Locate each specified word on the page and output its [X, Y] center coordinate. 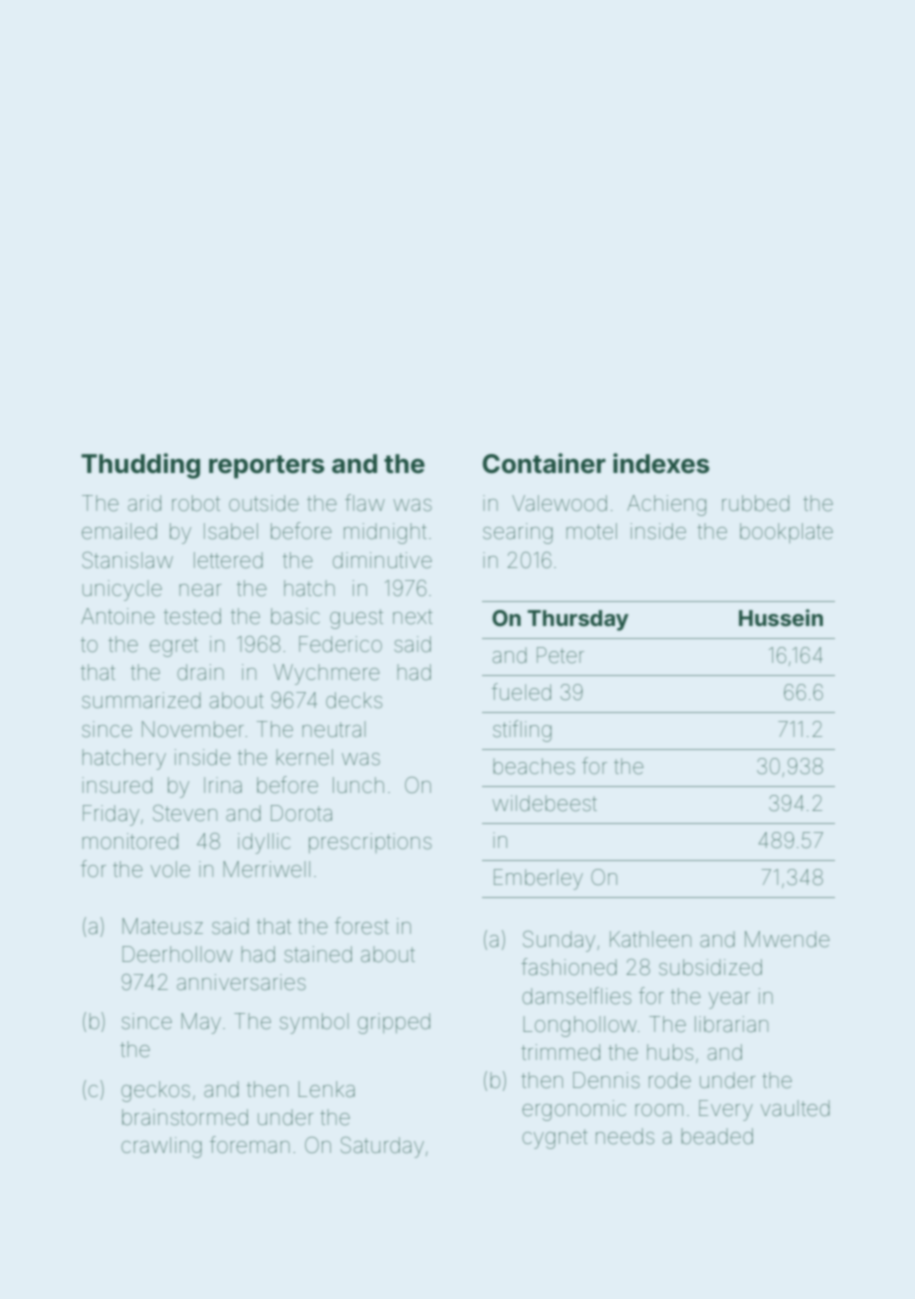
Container [544, 463]
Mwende [787, 939]
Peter [560, 655]
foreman [250, 1144]
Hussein [781, 618]
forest [362, 926]
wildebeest [544, 803]
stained [318, 954]
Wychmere [327, 674]
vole [170, 869]
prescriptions [370, 843]
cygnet [555, 1139]
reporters [266, 467]
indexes [661, 463]
